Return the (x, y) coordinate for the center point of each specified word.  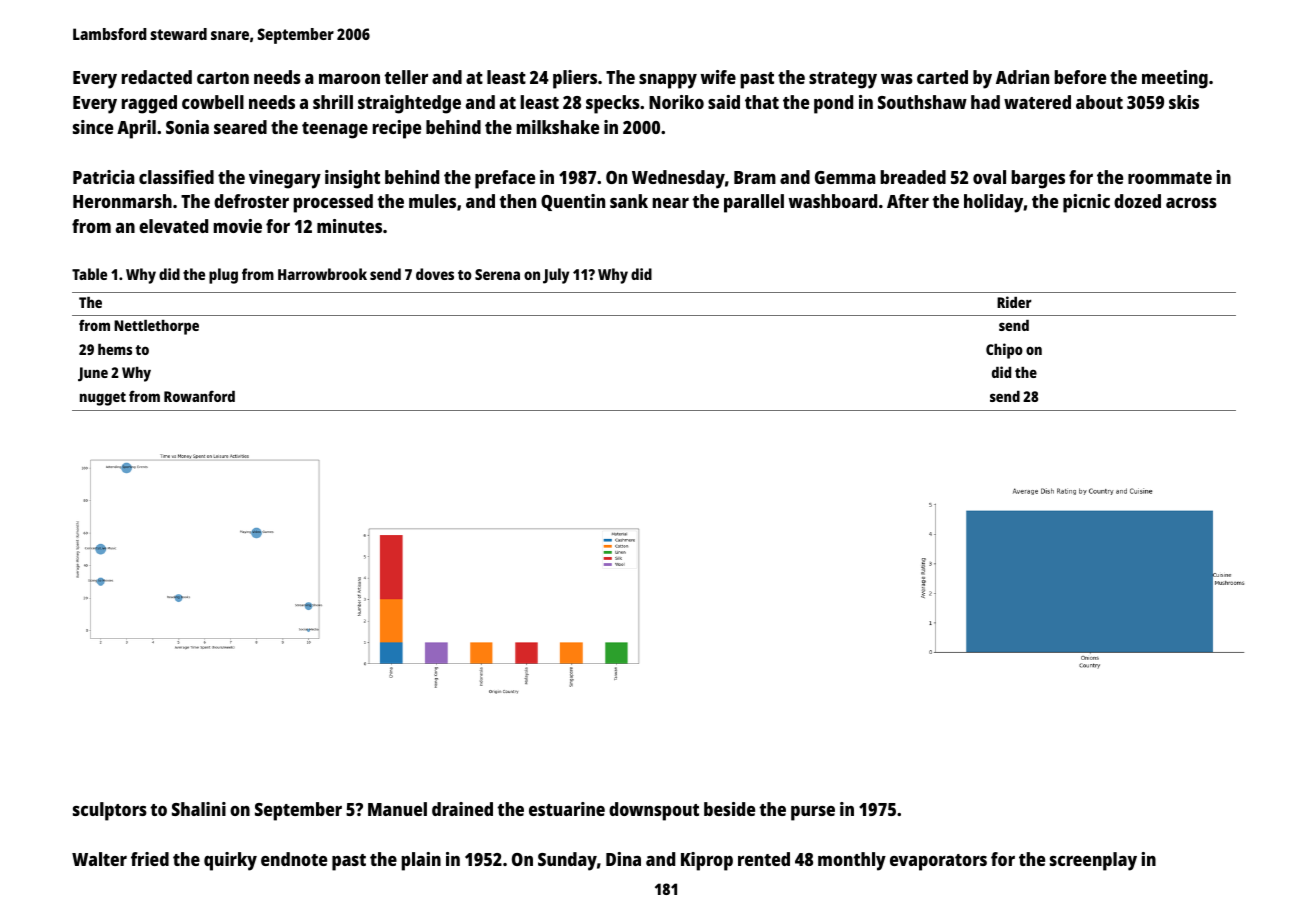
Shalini (199, 809)
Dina (623, 859)
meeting (1175, 79)
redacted (157, 77)
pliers (575, 79)
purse (813, 813)
